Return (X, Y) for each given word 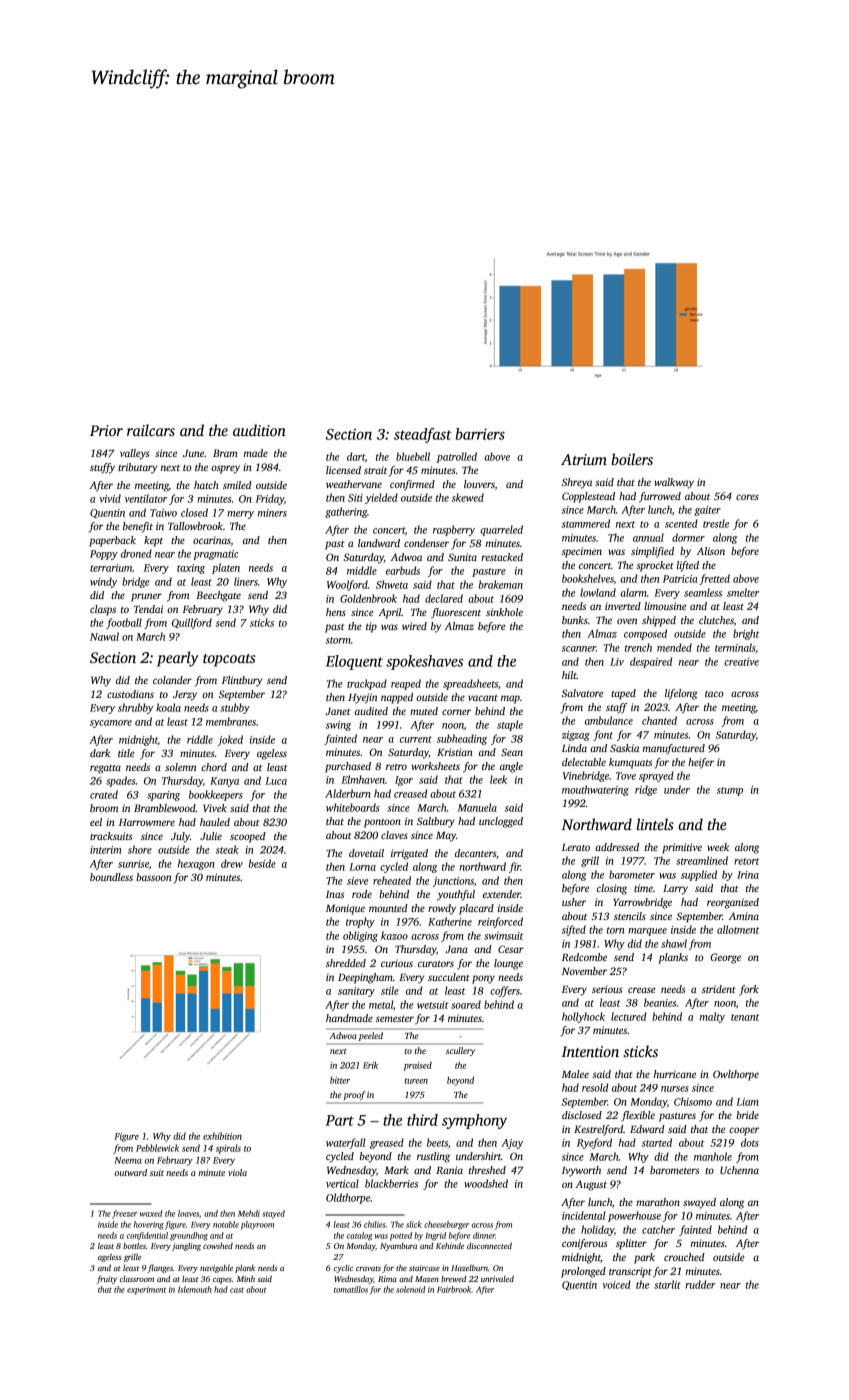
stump (730, 791)
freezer (124, 1214)
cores (747, 497)
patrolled (457, 457)
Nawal (104, 636)
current (416, 739)
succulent (449, 977)
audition (259, 430)
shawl (674, 943)
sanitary (356, 992)
